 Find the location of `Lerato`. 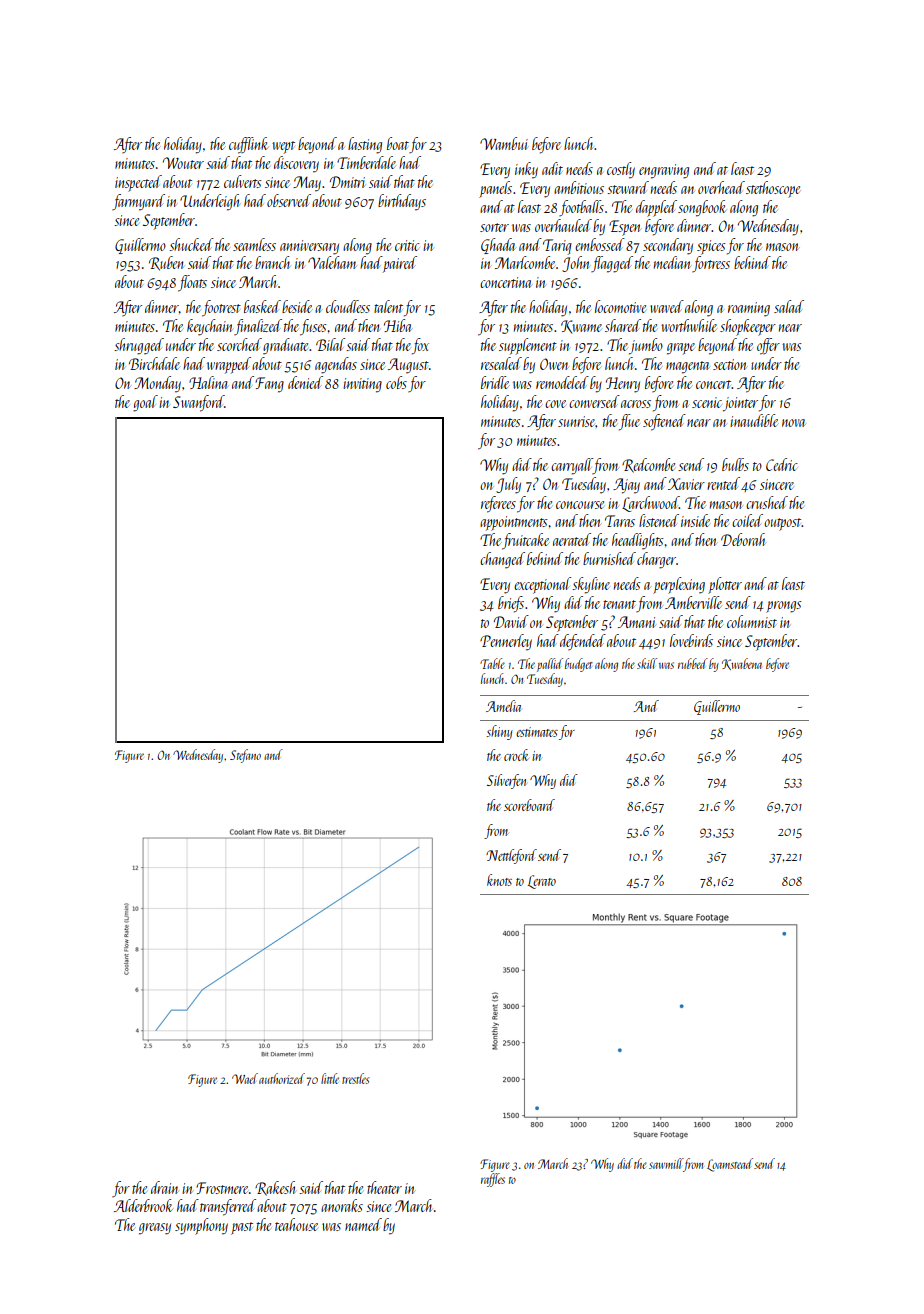

Lerato is located at coordinates (542, 882).
